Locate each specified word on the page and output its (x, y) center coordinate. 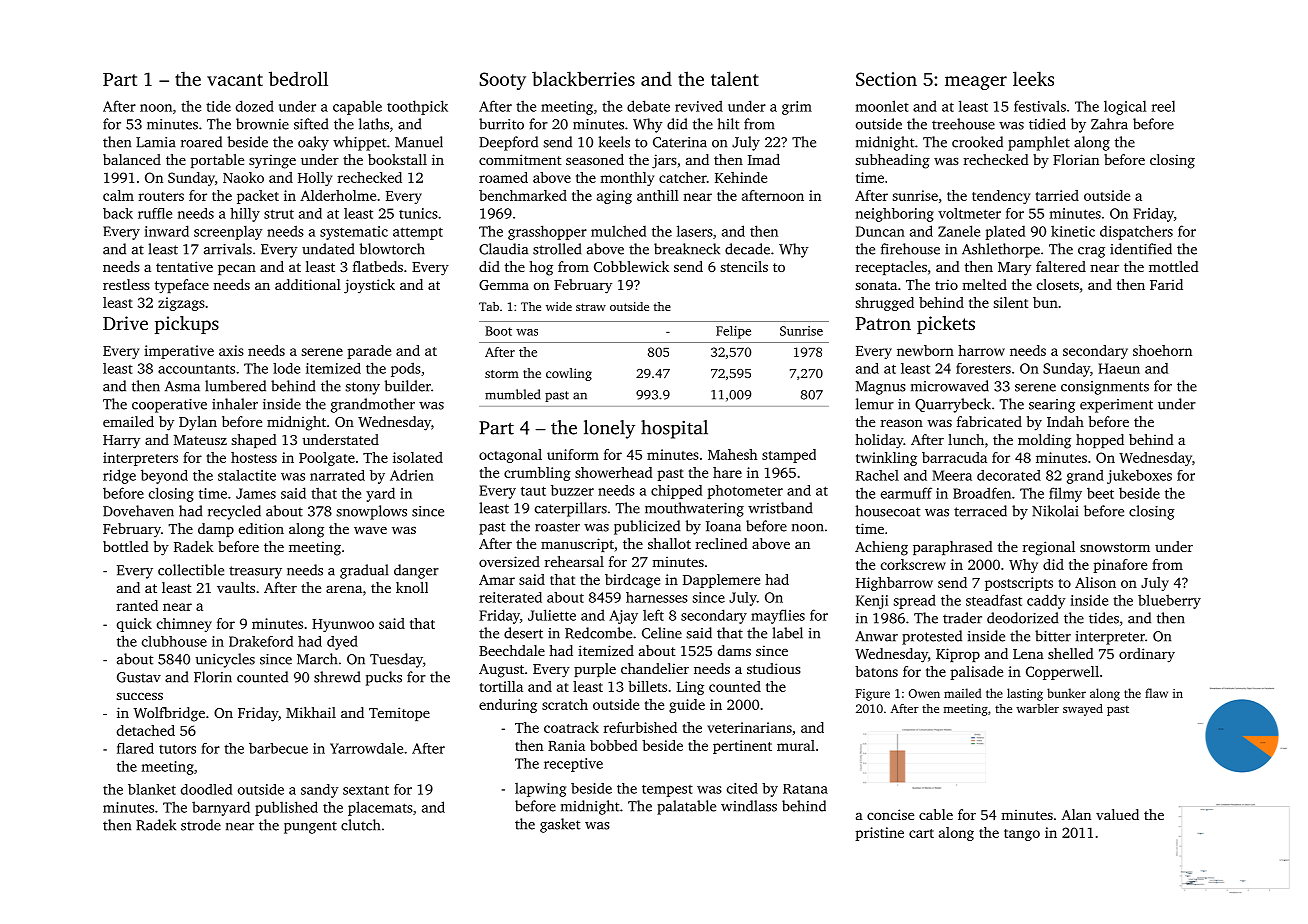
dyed (342, 642)
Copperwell (1062, 673)
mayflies (778, 616)
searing (1052, 406)
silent (1010, 302)
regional (1049, 548)
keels (614, 142)
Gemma (504, 285)
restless (126, 284)
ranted (137, 605)
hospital (674, 429)
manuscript (577, 545)
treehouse (963, 124)
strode (201, 825)
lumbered (235, 386)
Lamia (156, 142)
